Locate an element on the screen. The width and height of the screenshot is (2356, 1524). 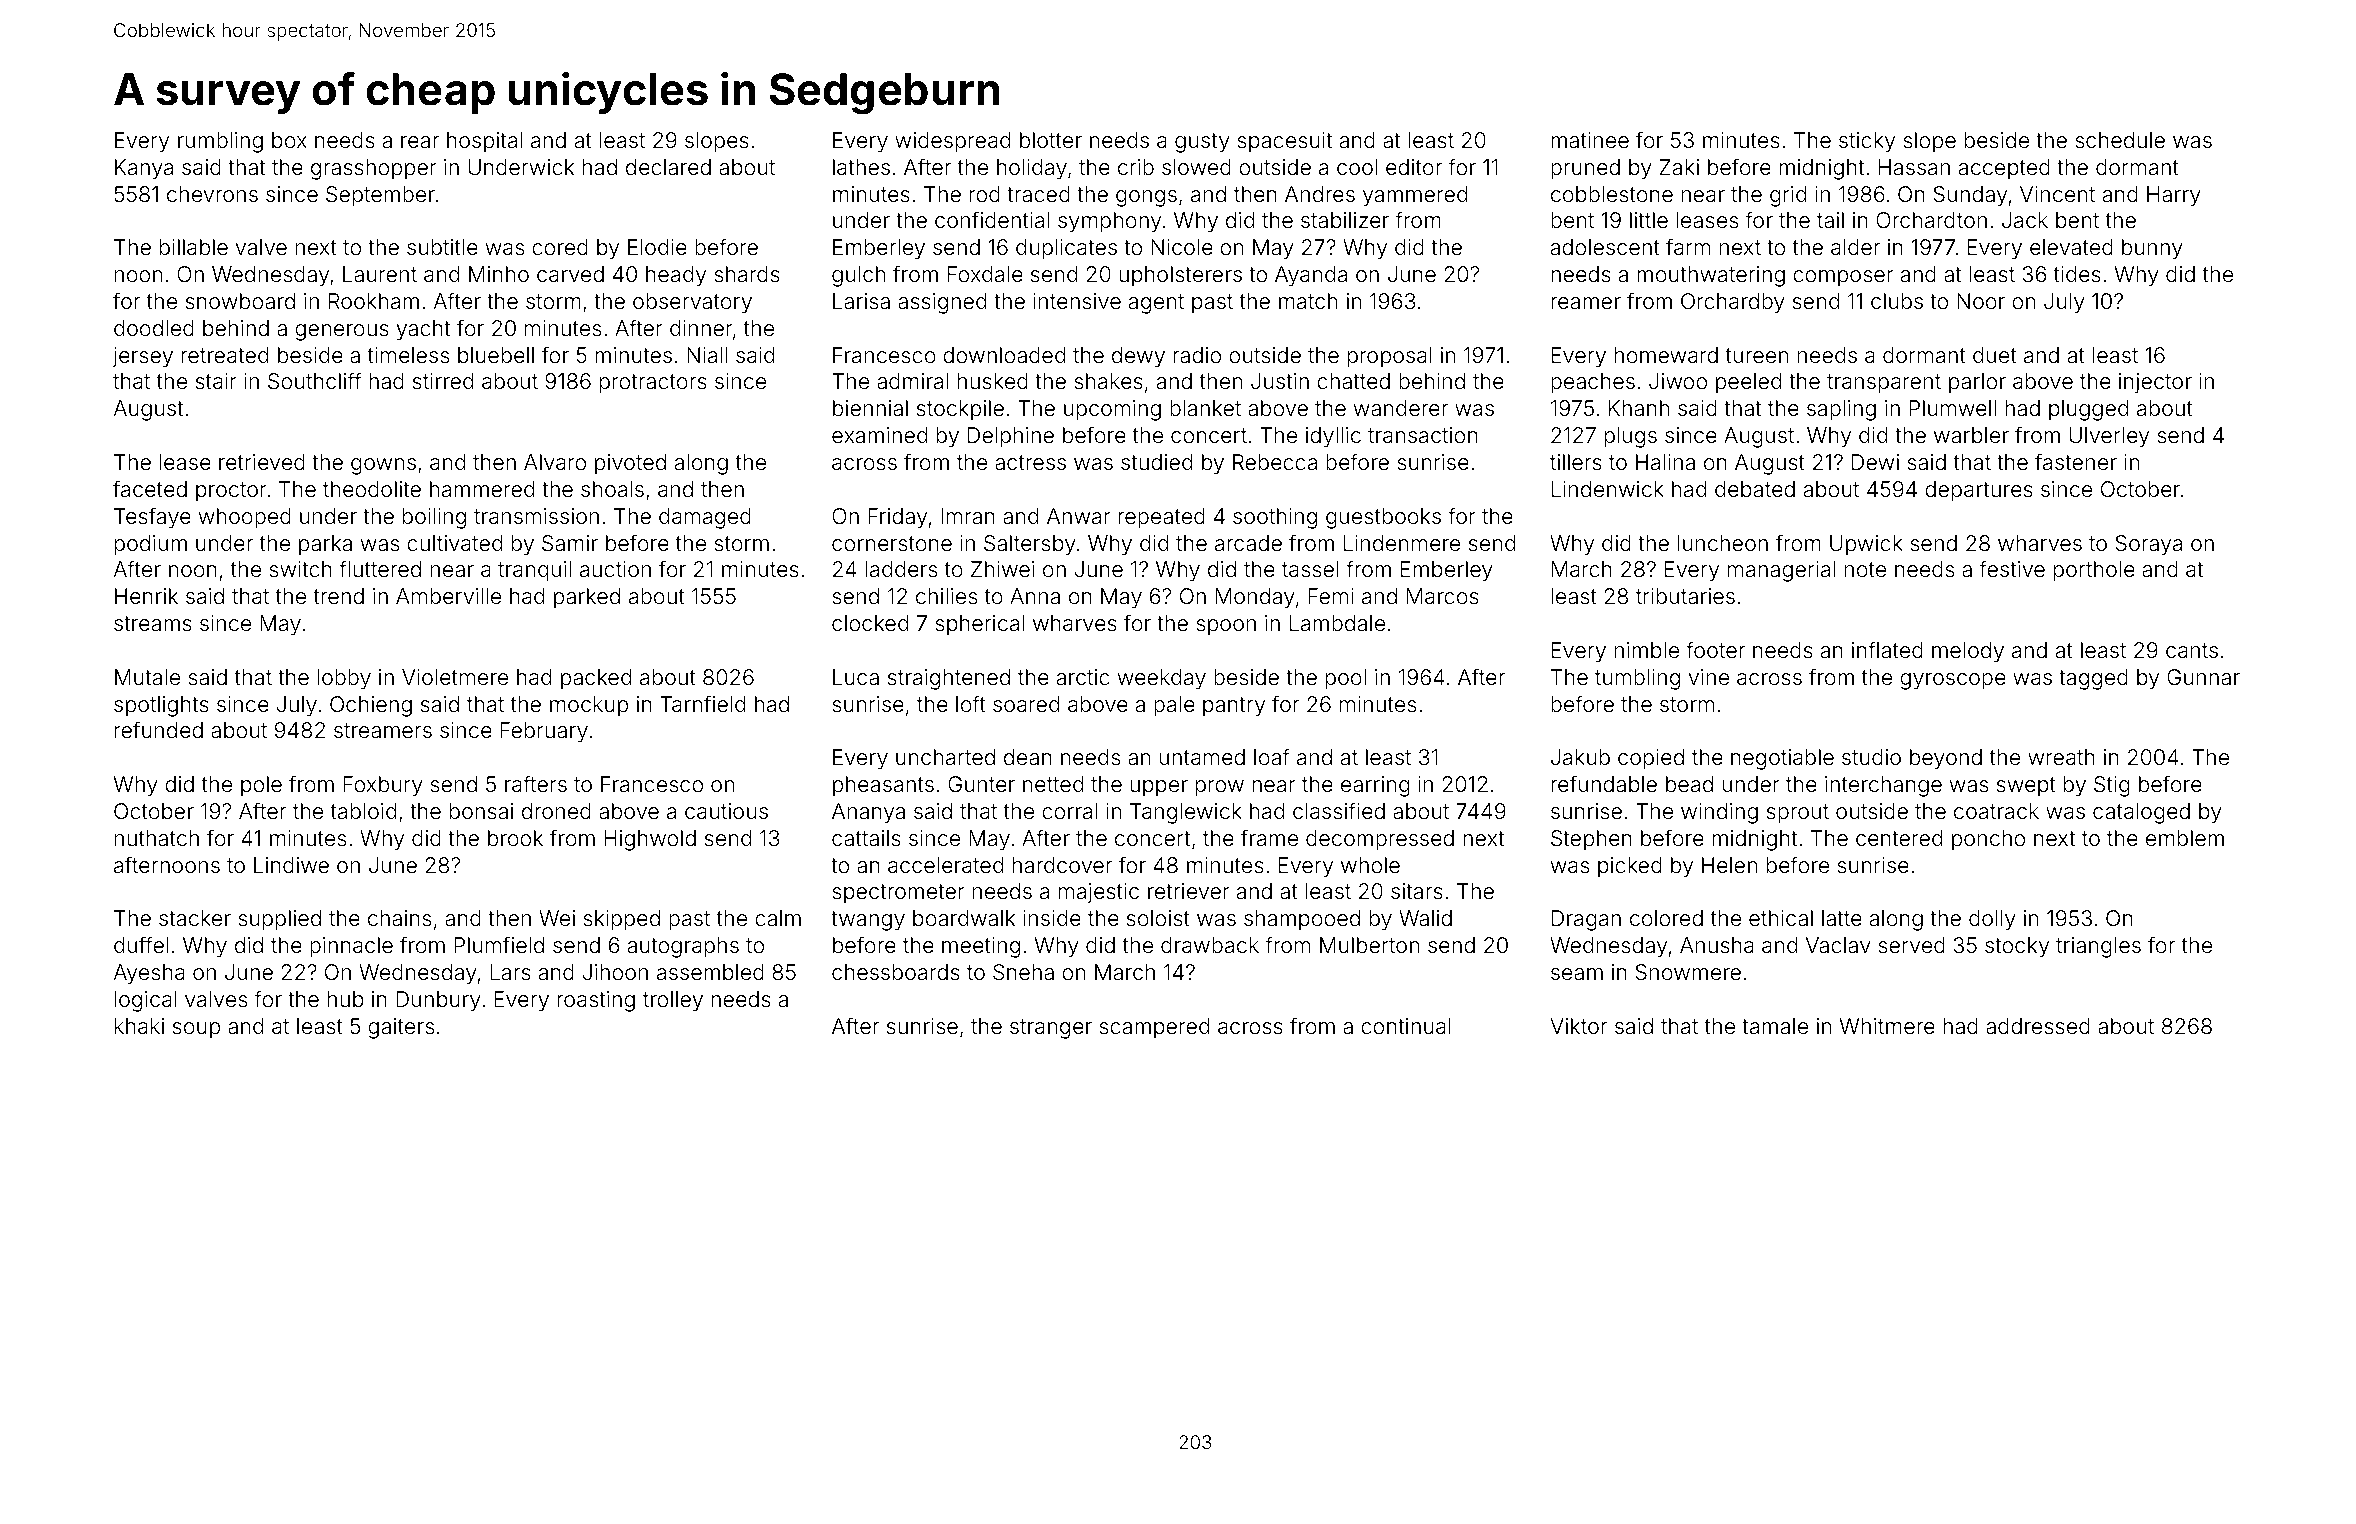
elevated is located at coordinates (2071, 247).
